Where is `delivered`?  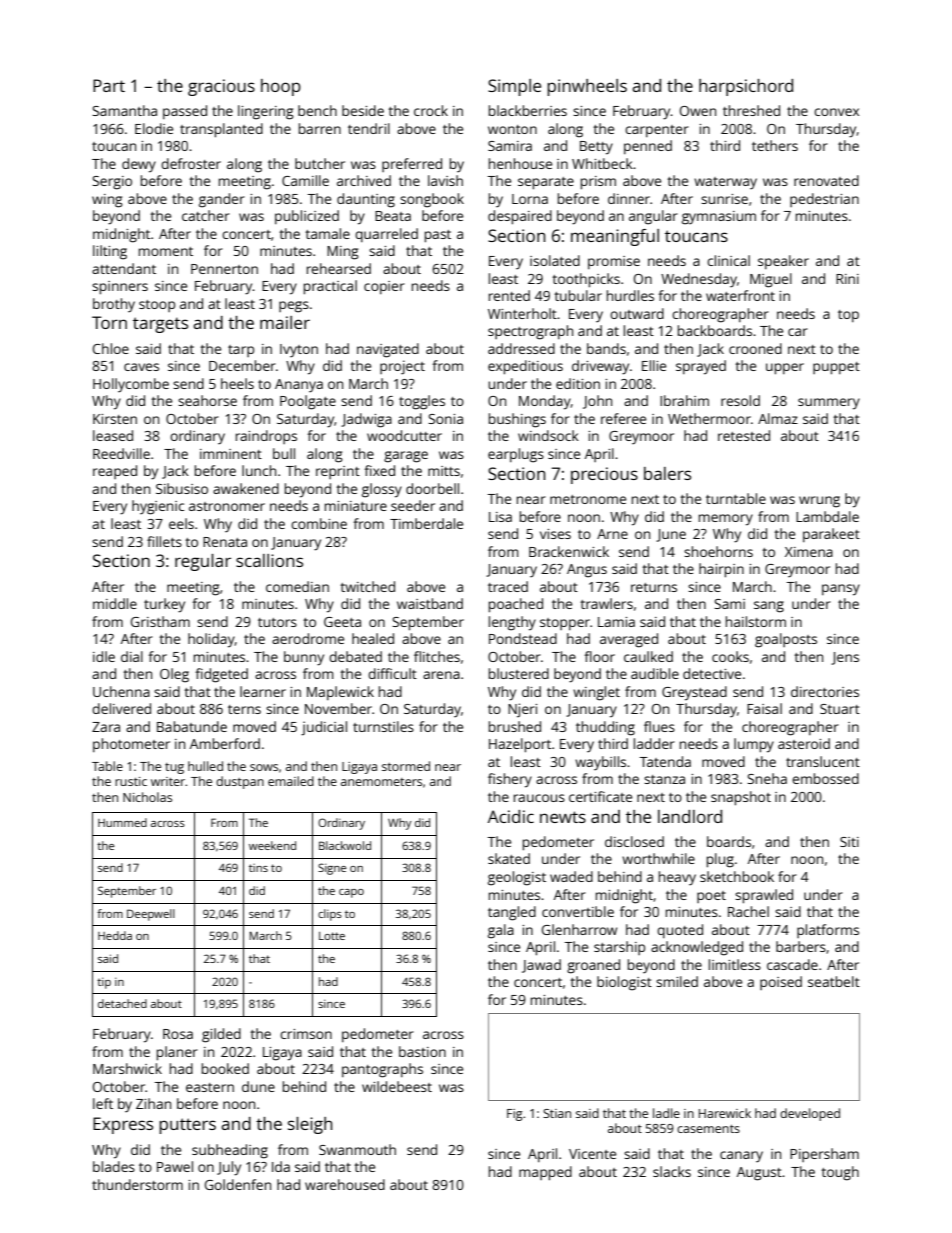 delivered is located at coordinates (121, 708).
